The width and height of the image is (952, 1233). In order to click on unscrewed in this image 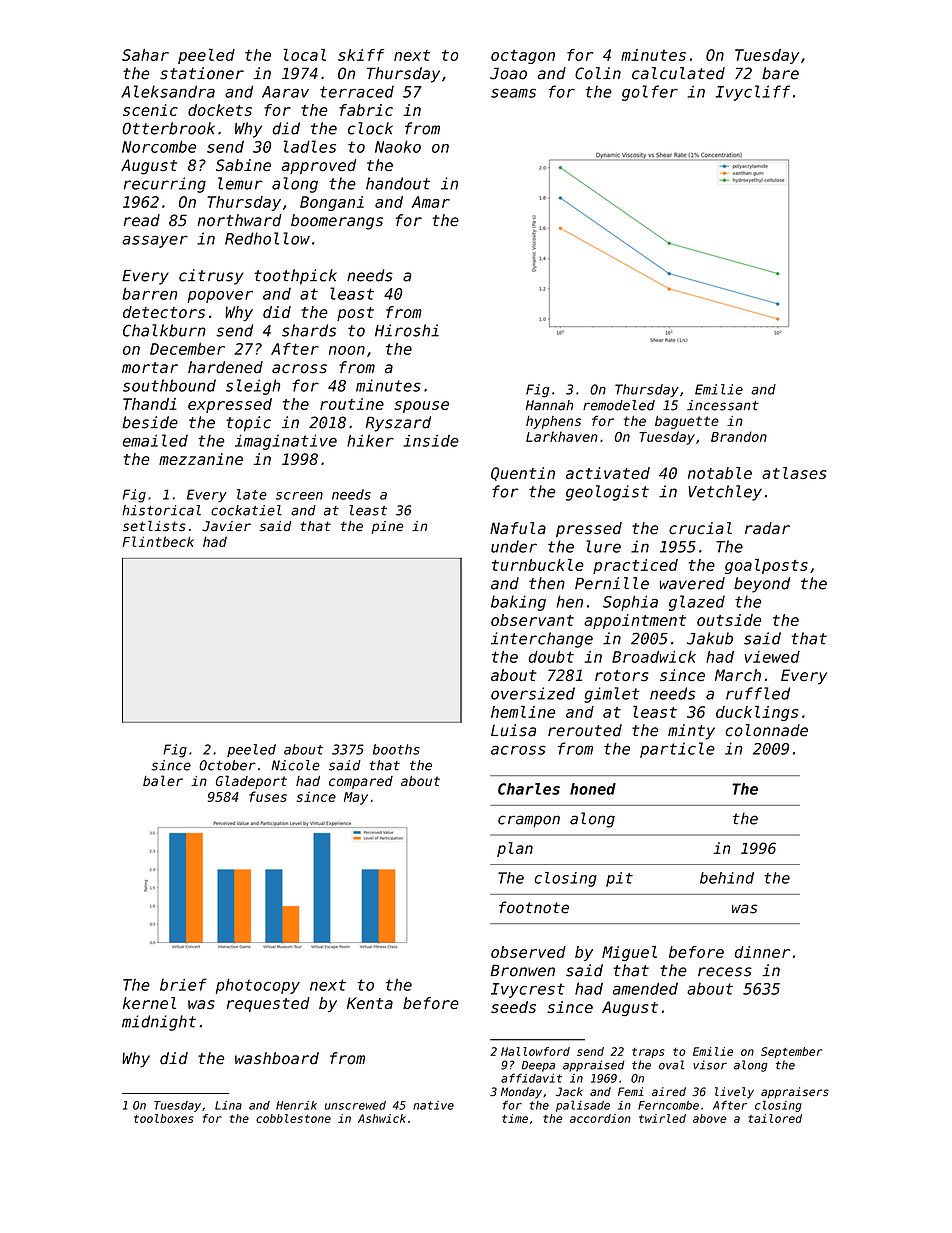, I will do `click(355, 1105)`.
